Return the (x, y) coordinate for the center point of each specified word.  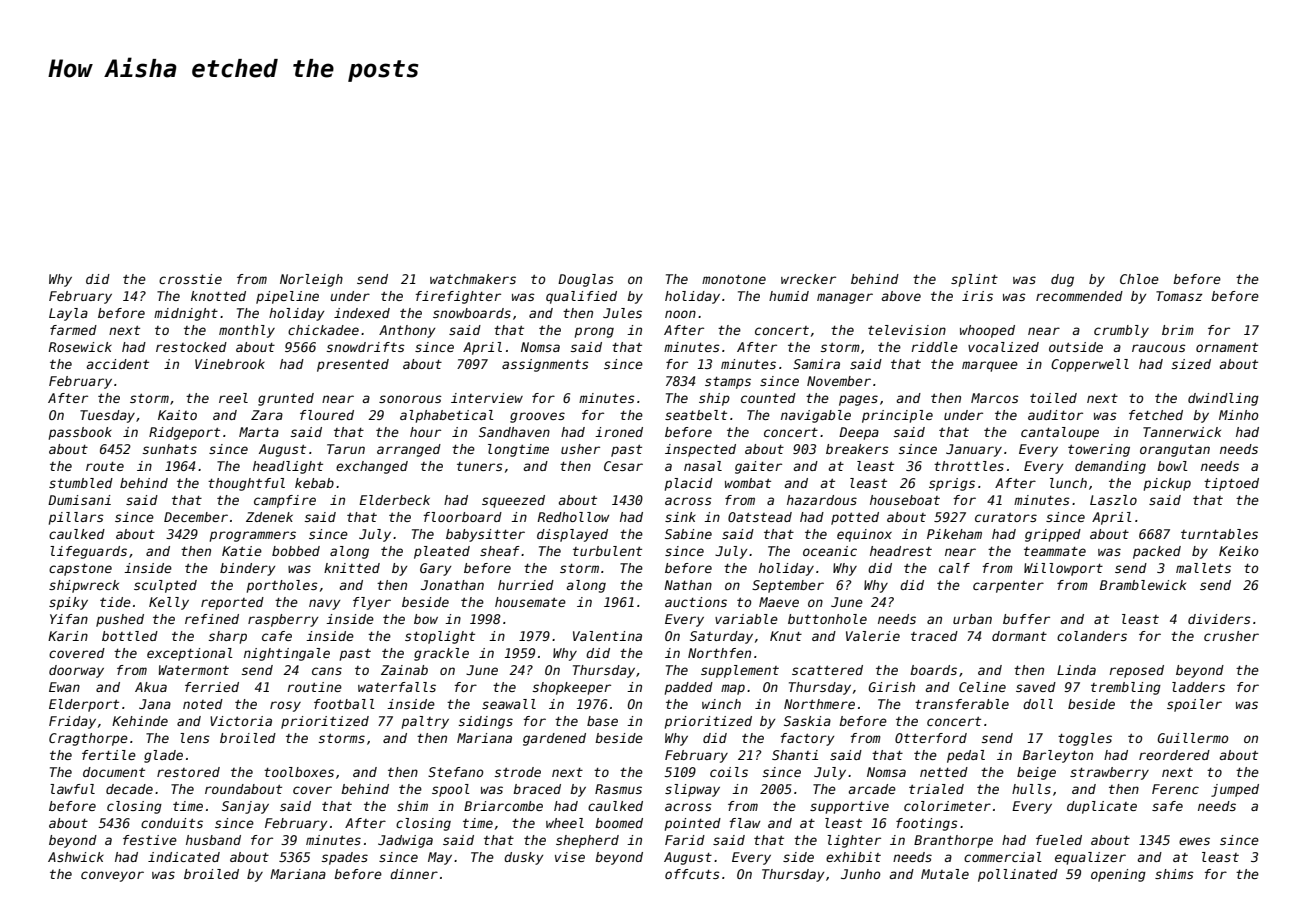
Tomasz (1179, 296)
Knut (786, 636)
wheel (565, 823)
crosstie (190, 279)
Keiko (1239, 551)
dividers (1219, 619)
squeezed (513, 501)
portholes (282, 586)
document (114, 772)
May (440, 858)
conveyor (112, 876)
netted (944, 772)
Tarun (346, 449)
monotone (734, 279)
